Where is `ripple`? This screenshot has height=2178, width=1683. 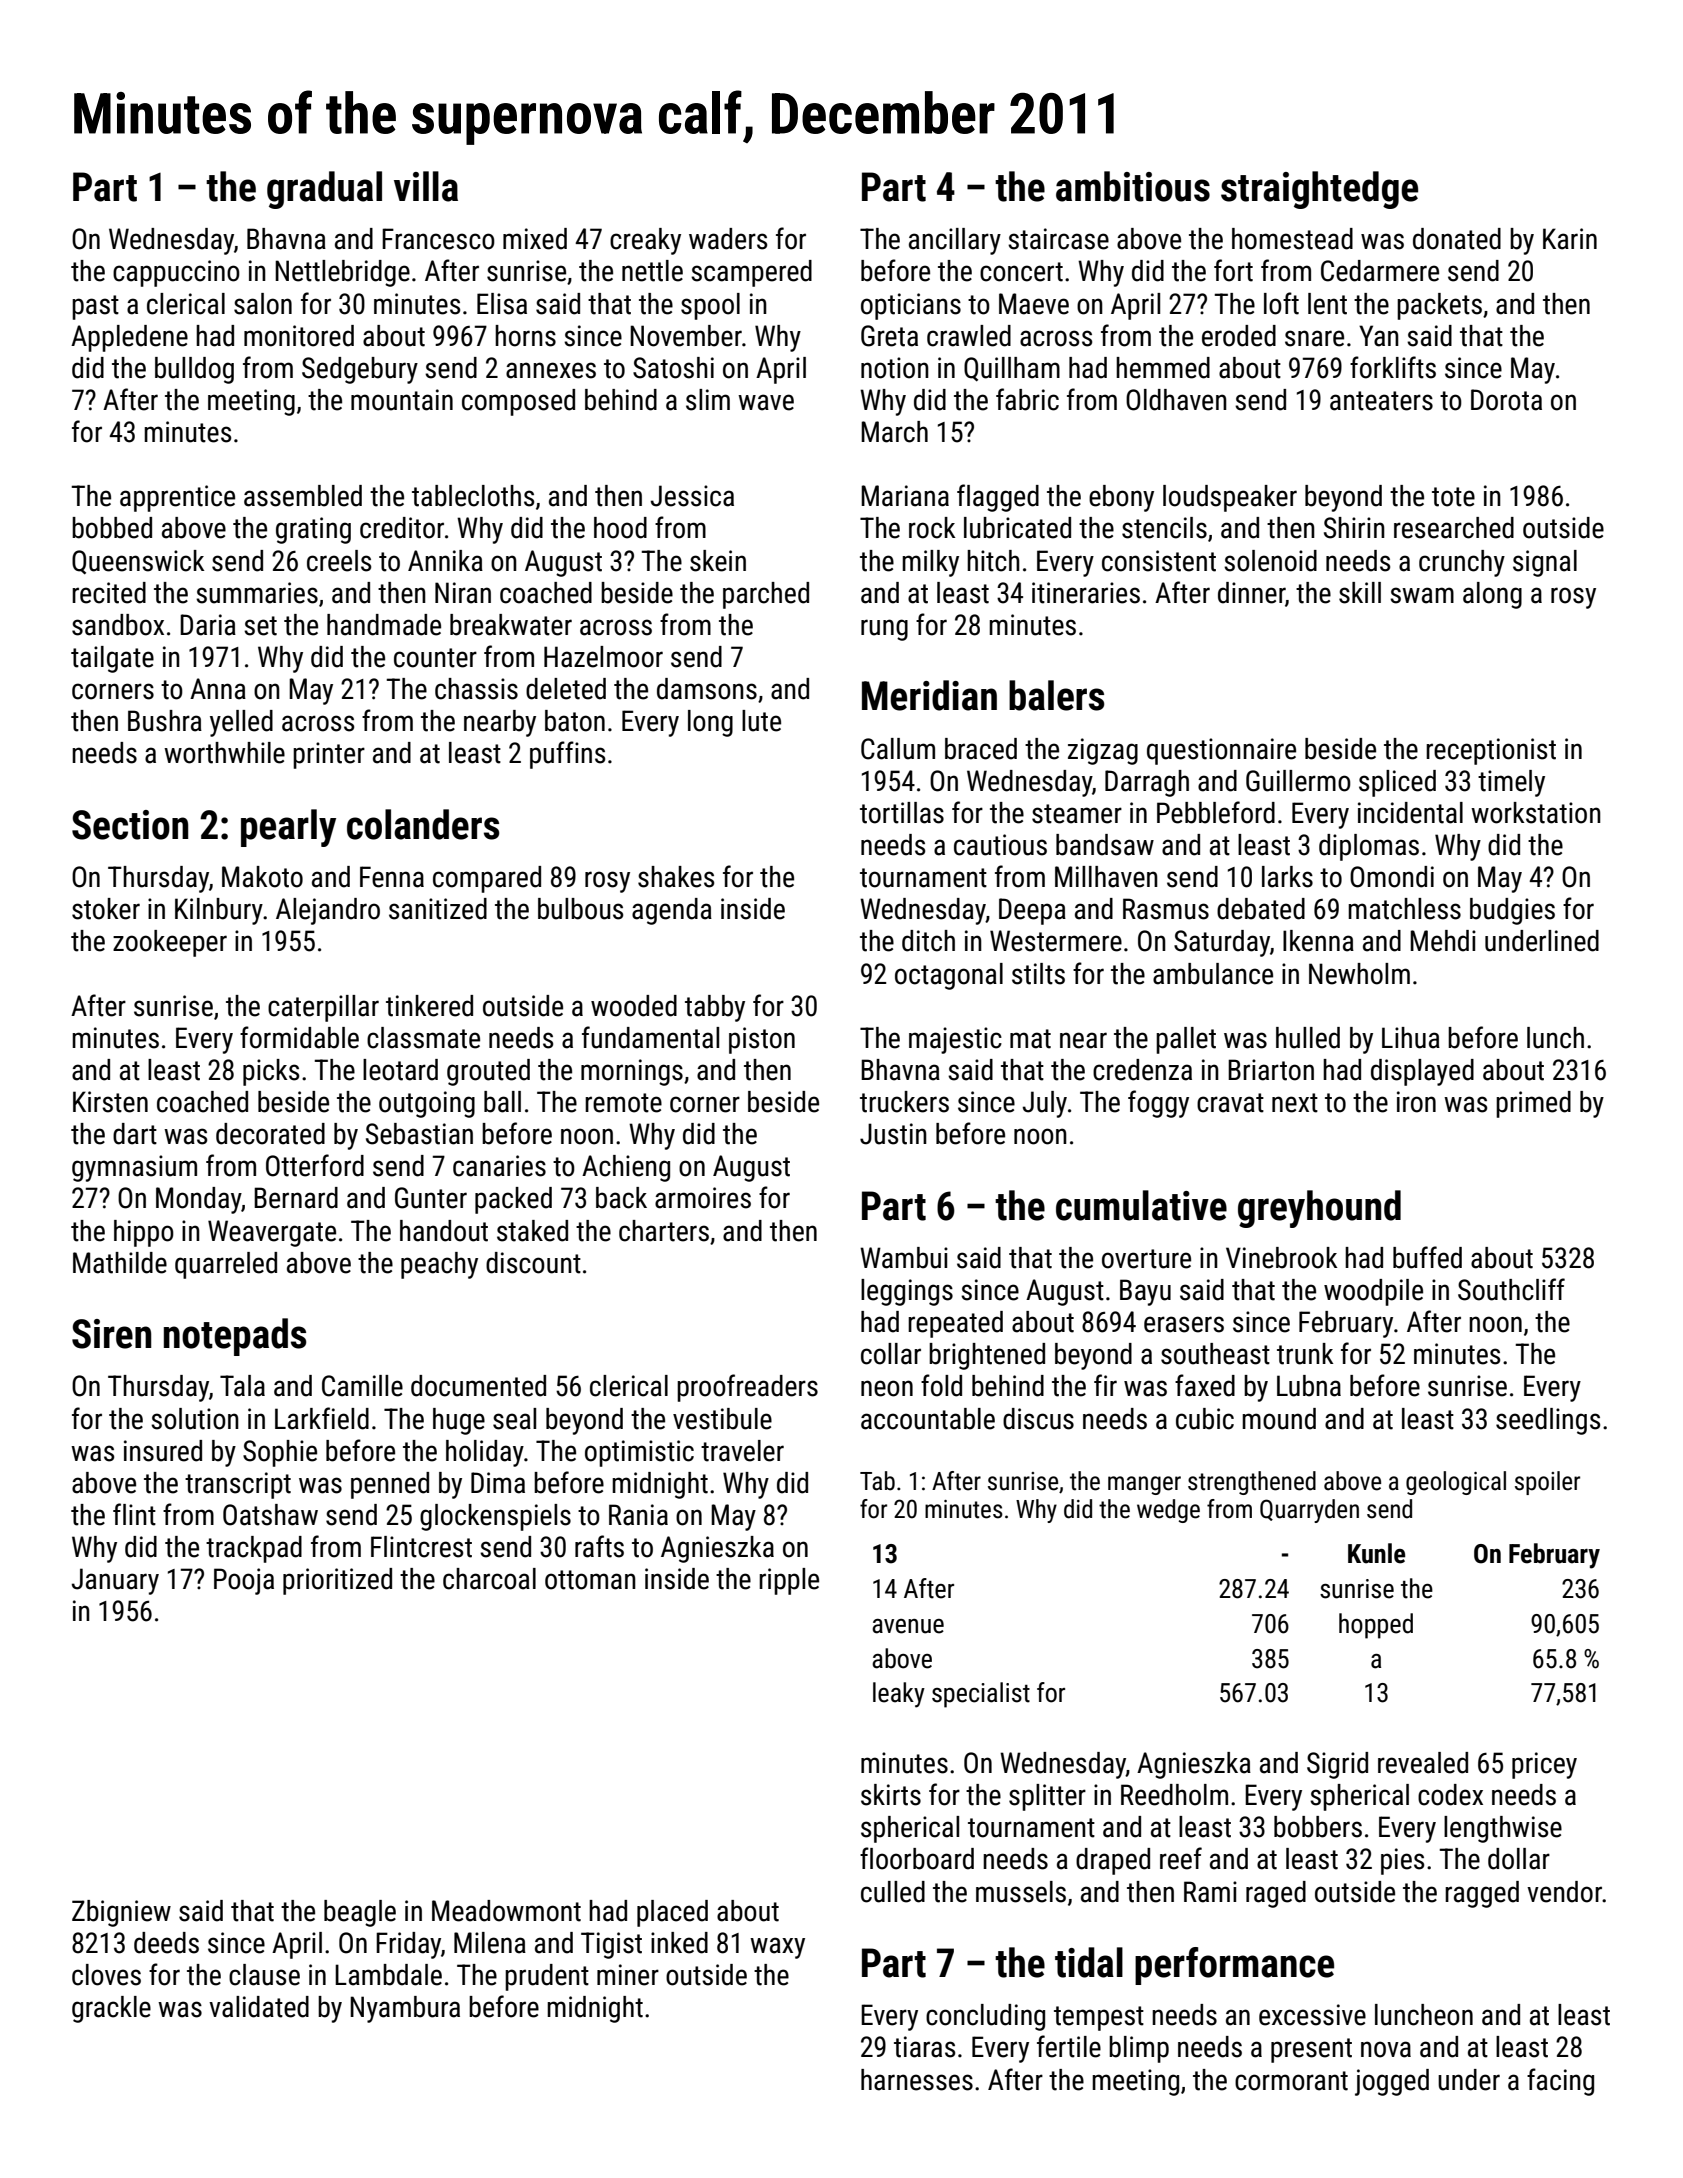
ripple is located at coordinates (789, 1581).
